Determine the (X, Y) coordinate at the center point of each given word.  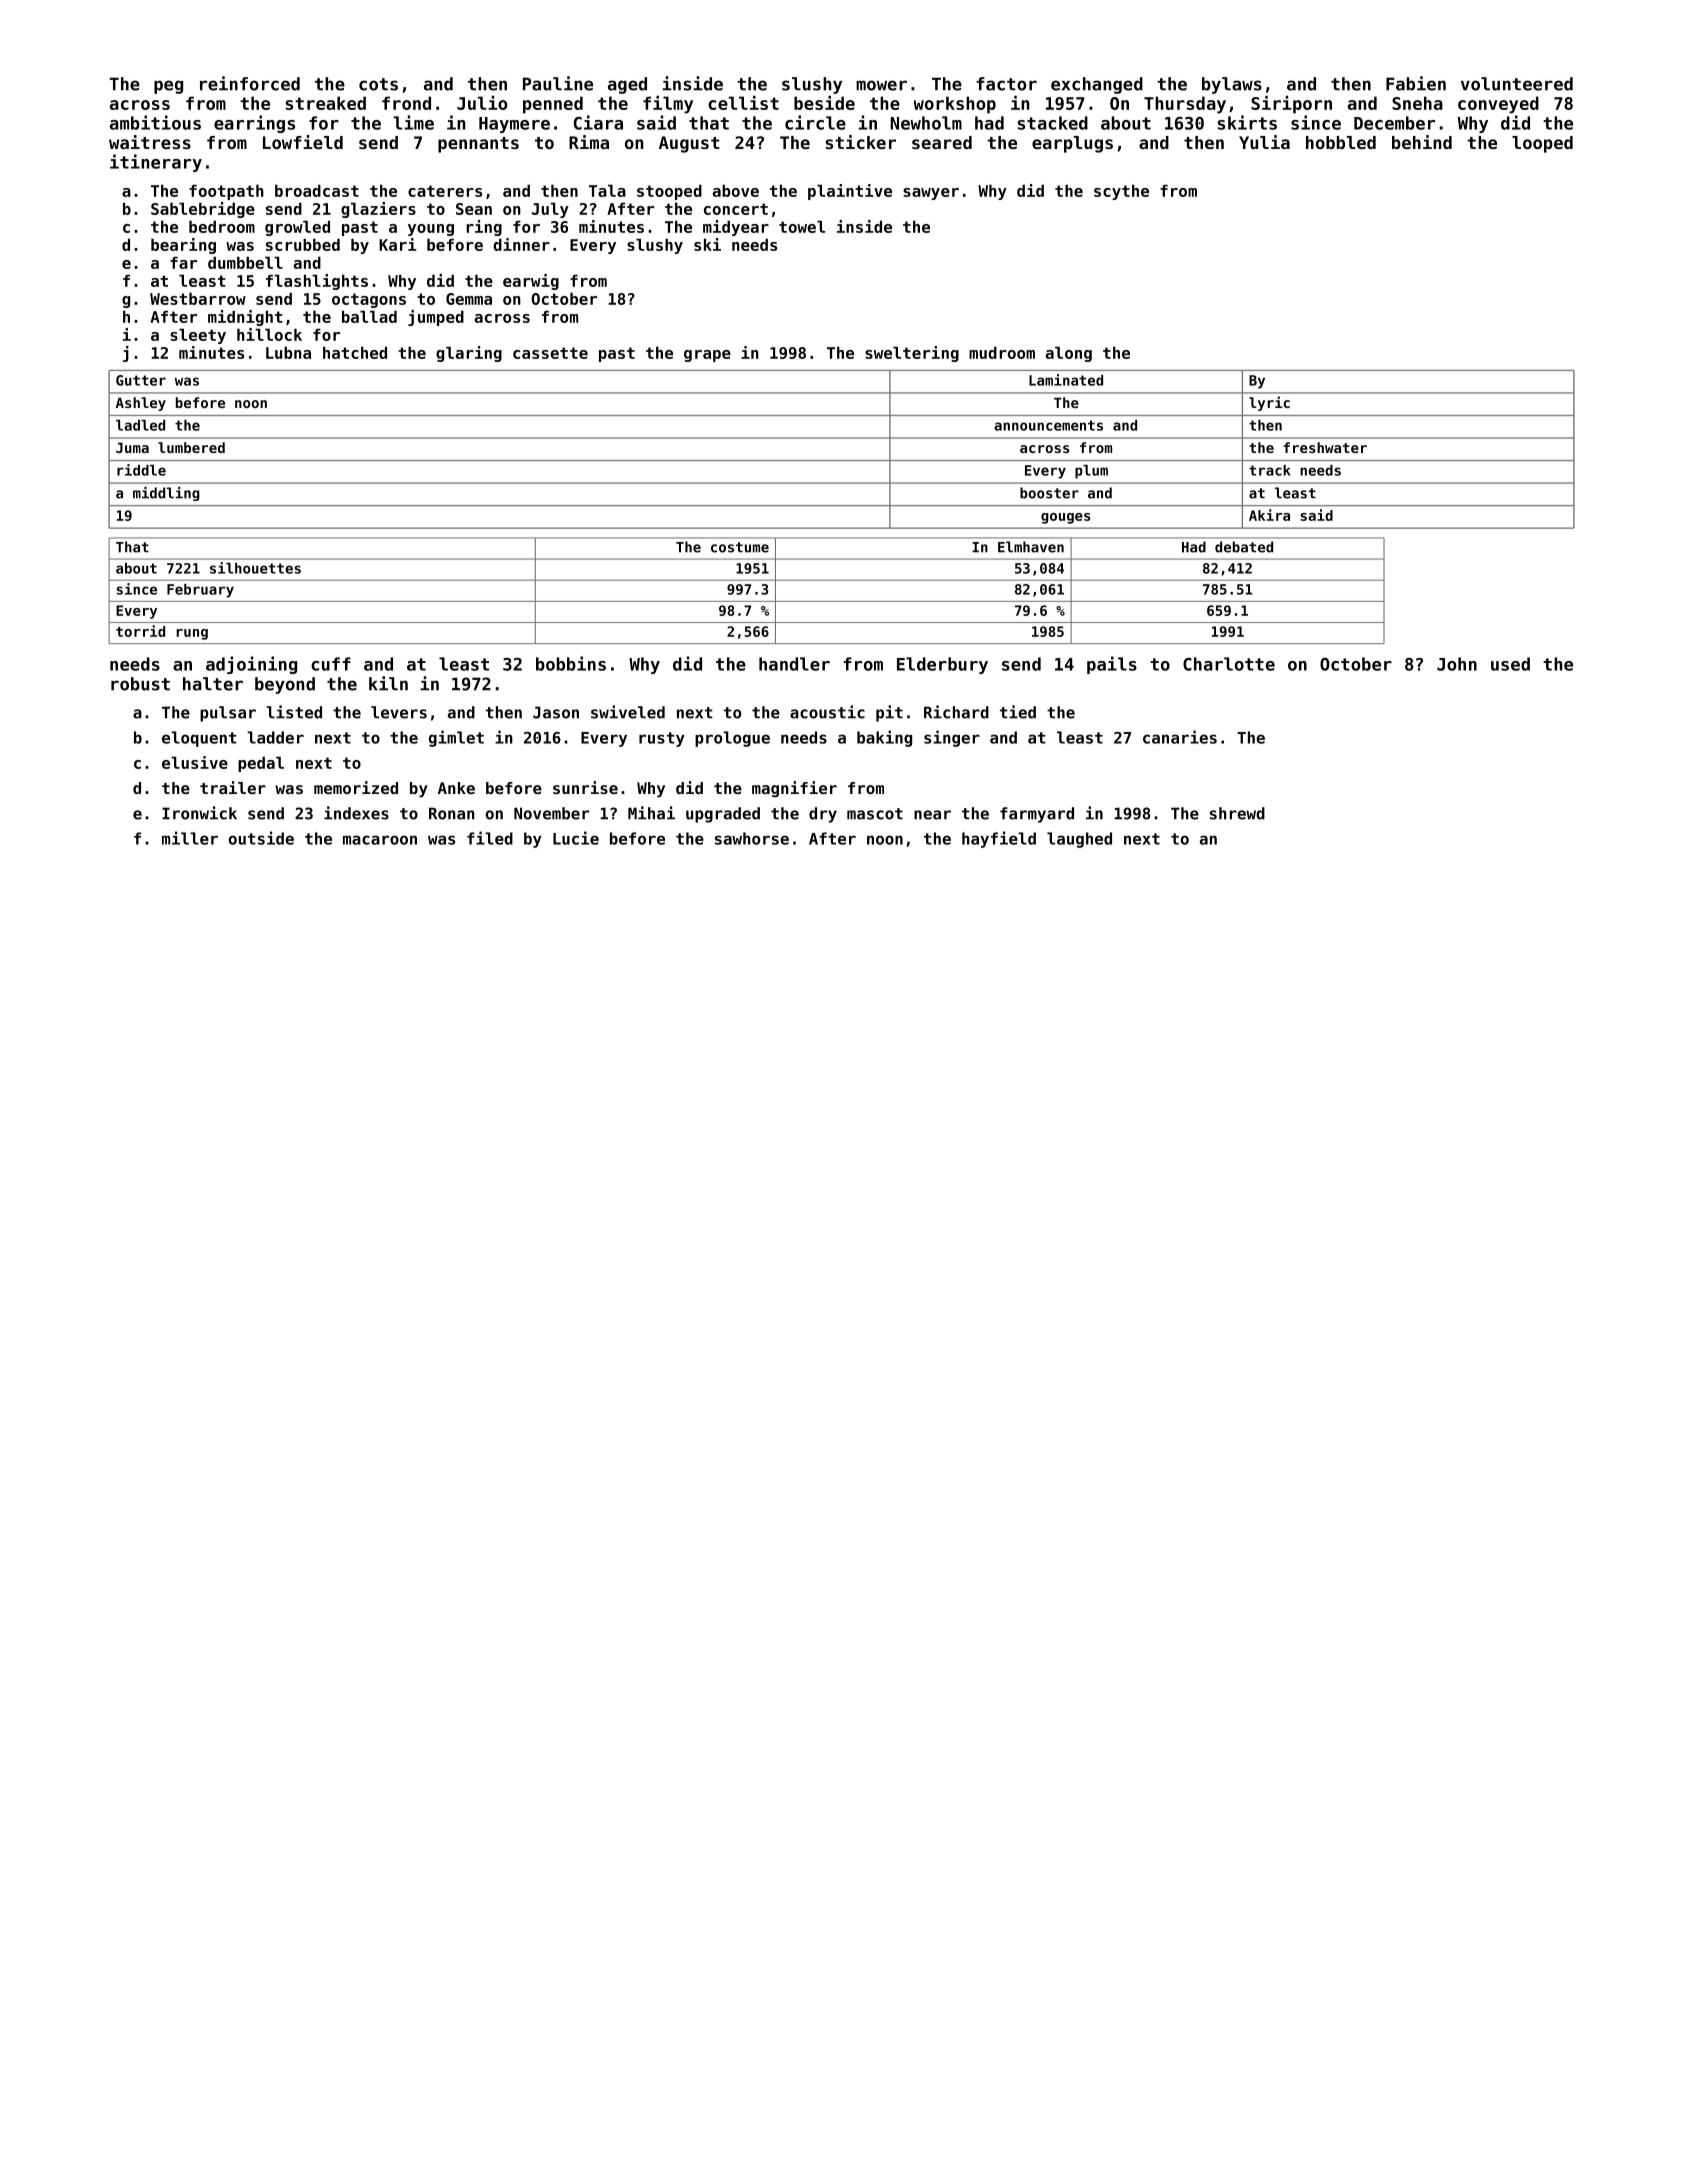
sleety (198, 336)
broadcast (317, 190)
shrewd (1237, 813)
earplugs (1072, 144)
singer (952, 738)
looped (1542, 144)
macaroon (380, 840)
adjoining (251, 665)
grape (707, 356)
